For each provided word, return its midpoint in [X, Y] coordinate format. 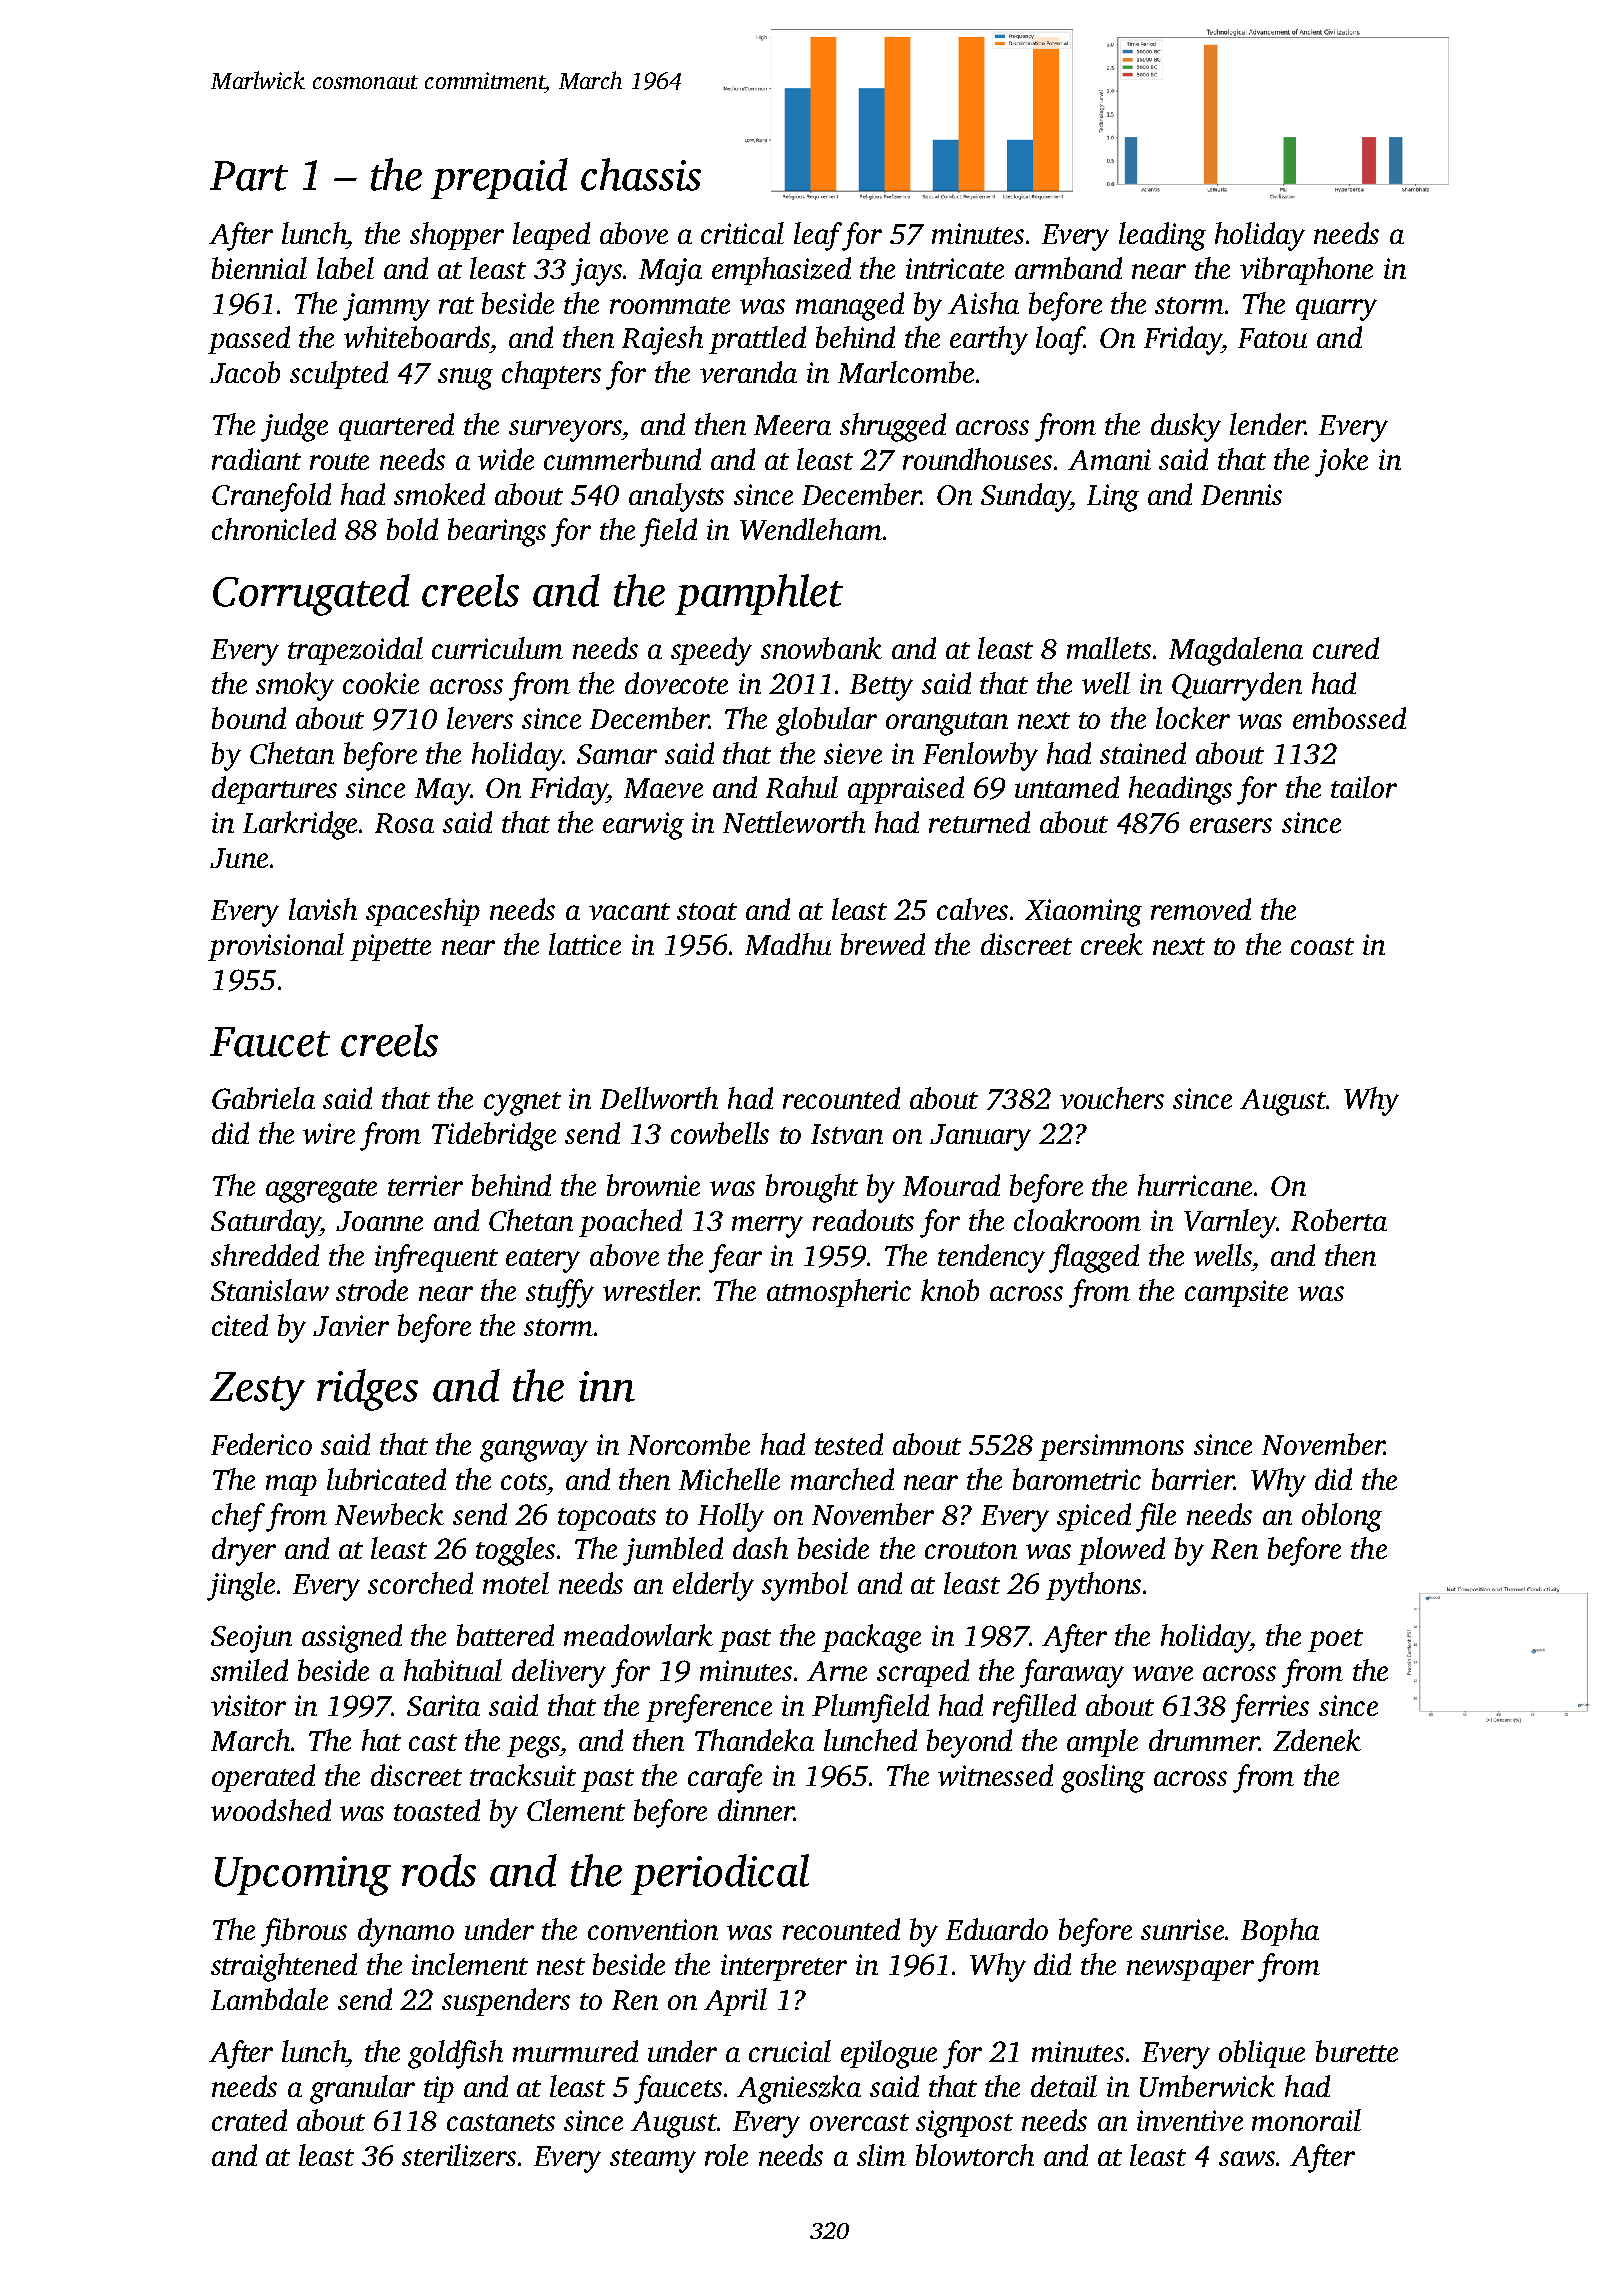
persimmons [1111, 1447]
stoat [707, 911]
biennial [259, 268]
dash [760, 1548]
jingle [241, 1586]
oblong [1342, 1517]
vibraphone [1306, 271]
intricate [955, 268]
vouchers [1112, 1098]
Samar [617, 754]
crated [249, 2120]
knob [950, 1290]
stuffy [560, 1293]
